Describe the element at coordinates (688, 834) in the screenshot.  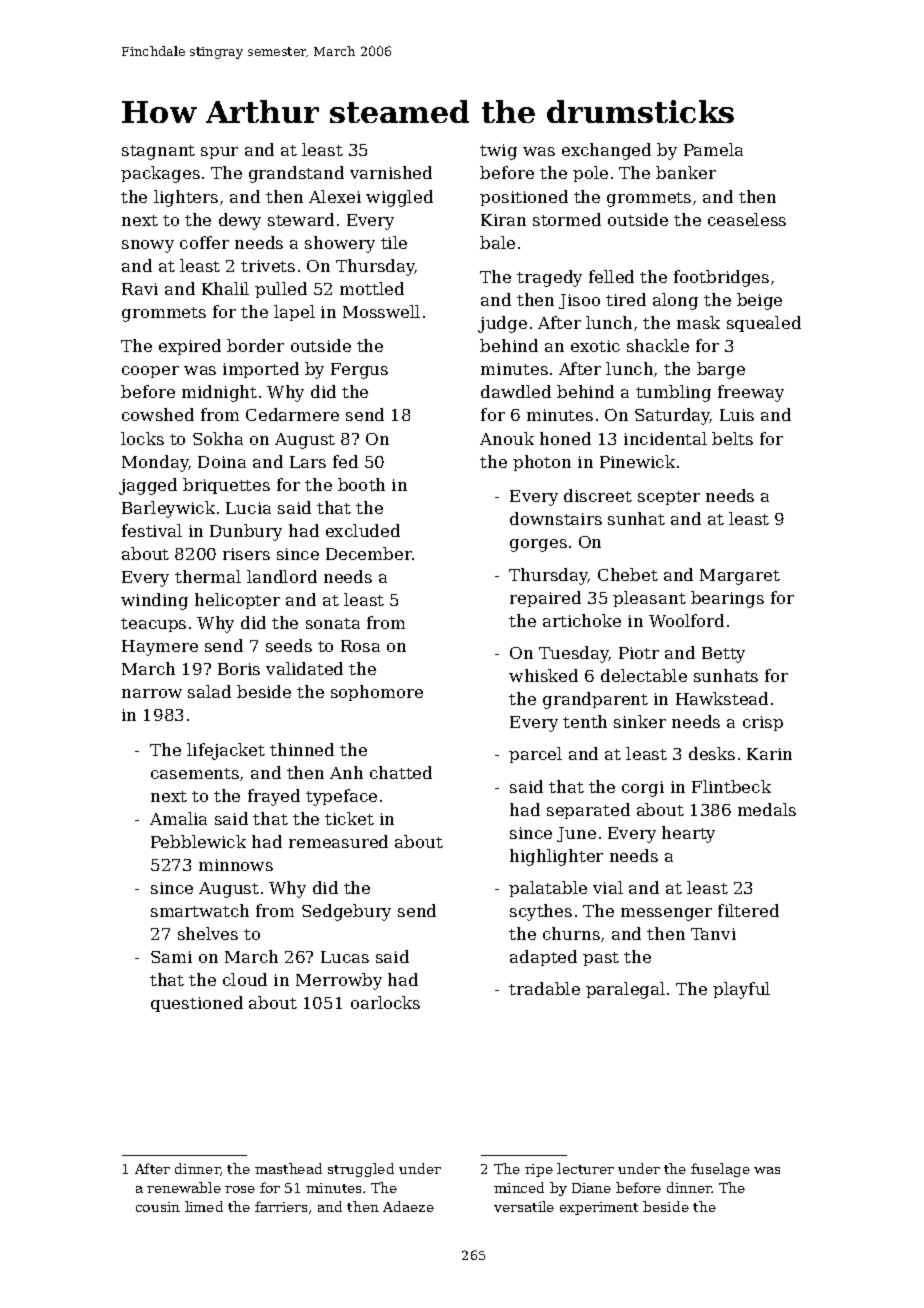
I see `hearty` at that location.
